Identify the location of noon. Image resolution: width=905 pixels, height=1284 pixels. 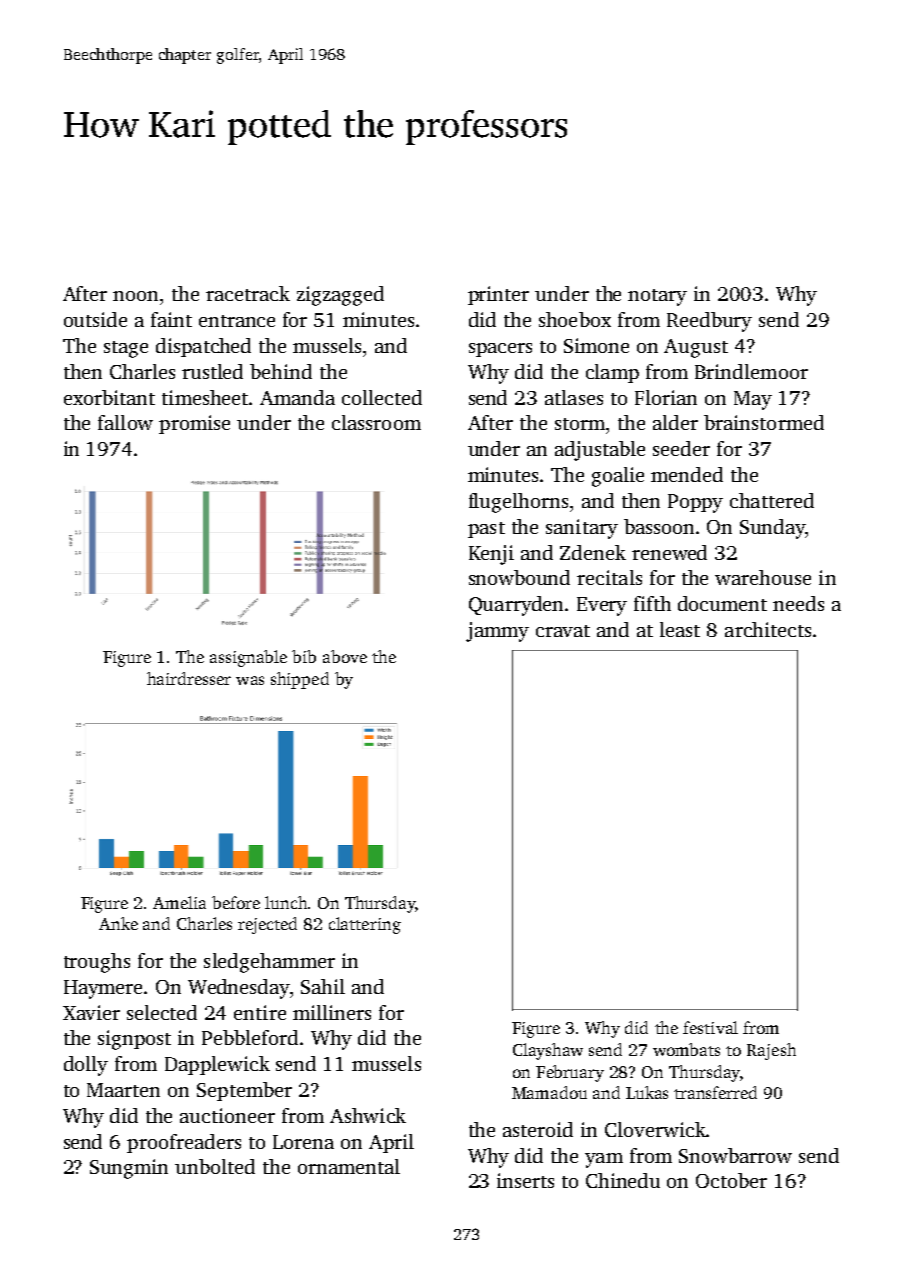
(135, 296).
